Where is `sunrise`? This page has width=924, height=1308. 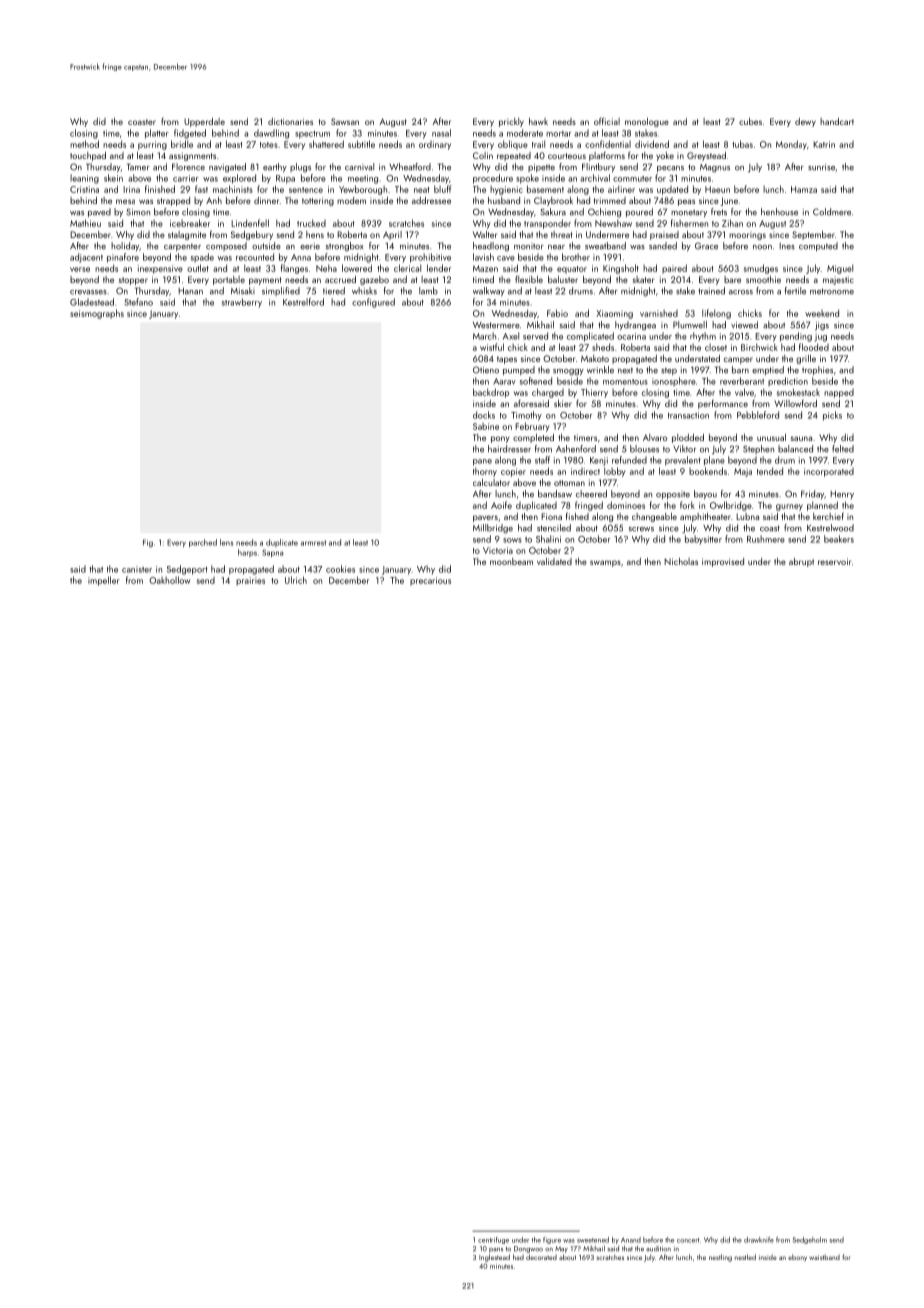 sunrise is located at coordinates (821, 167).
